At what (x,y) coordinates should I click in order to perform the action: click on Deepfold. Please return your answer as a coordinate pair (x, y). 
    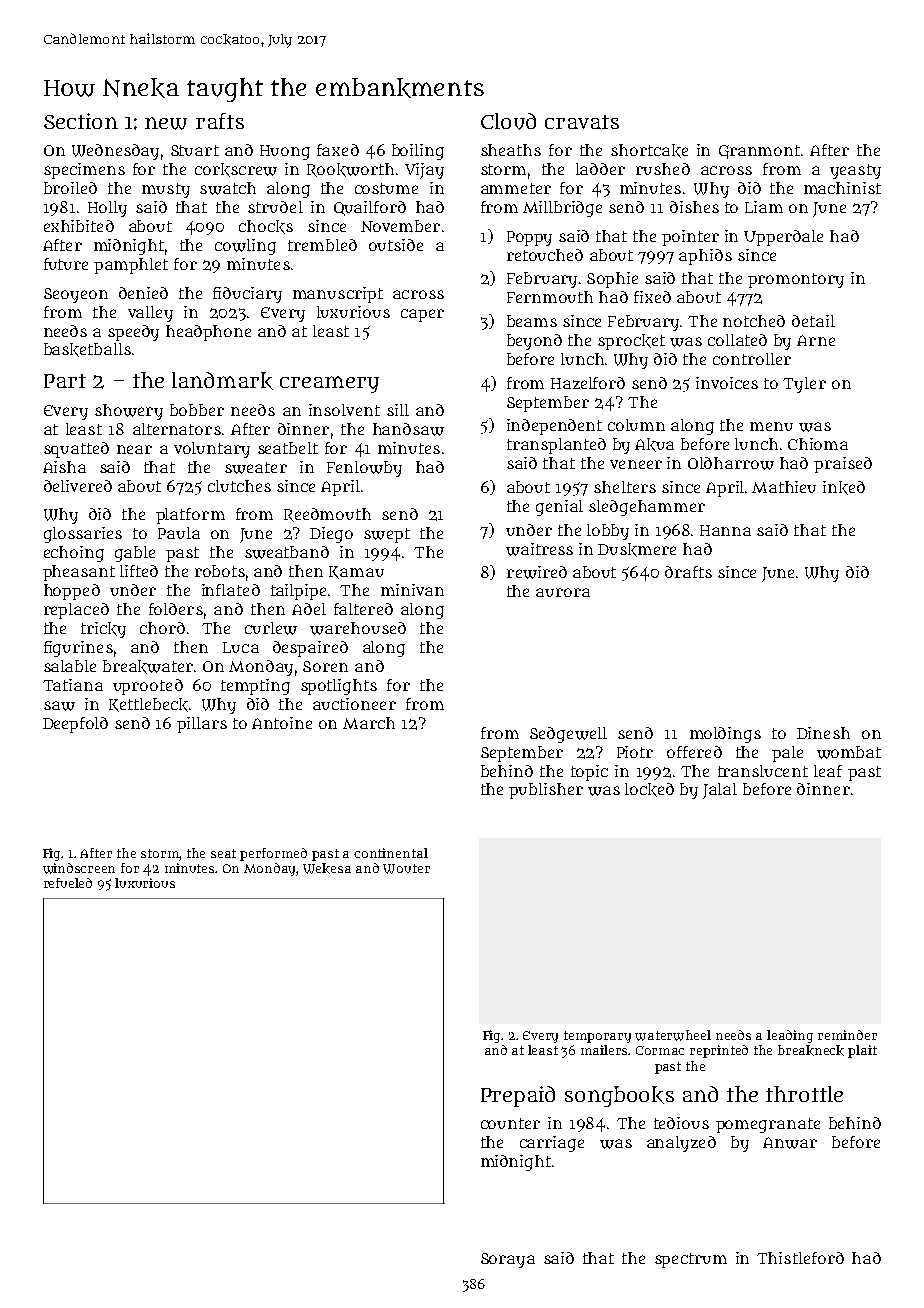
    Looking at the image, I should click on (75, 725).
